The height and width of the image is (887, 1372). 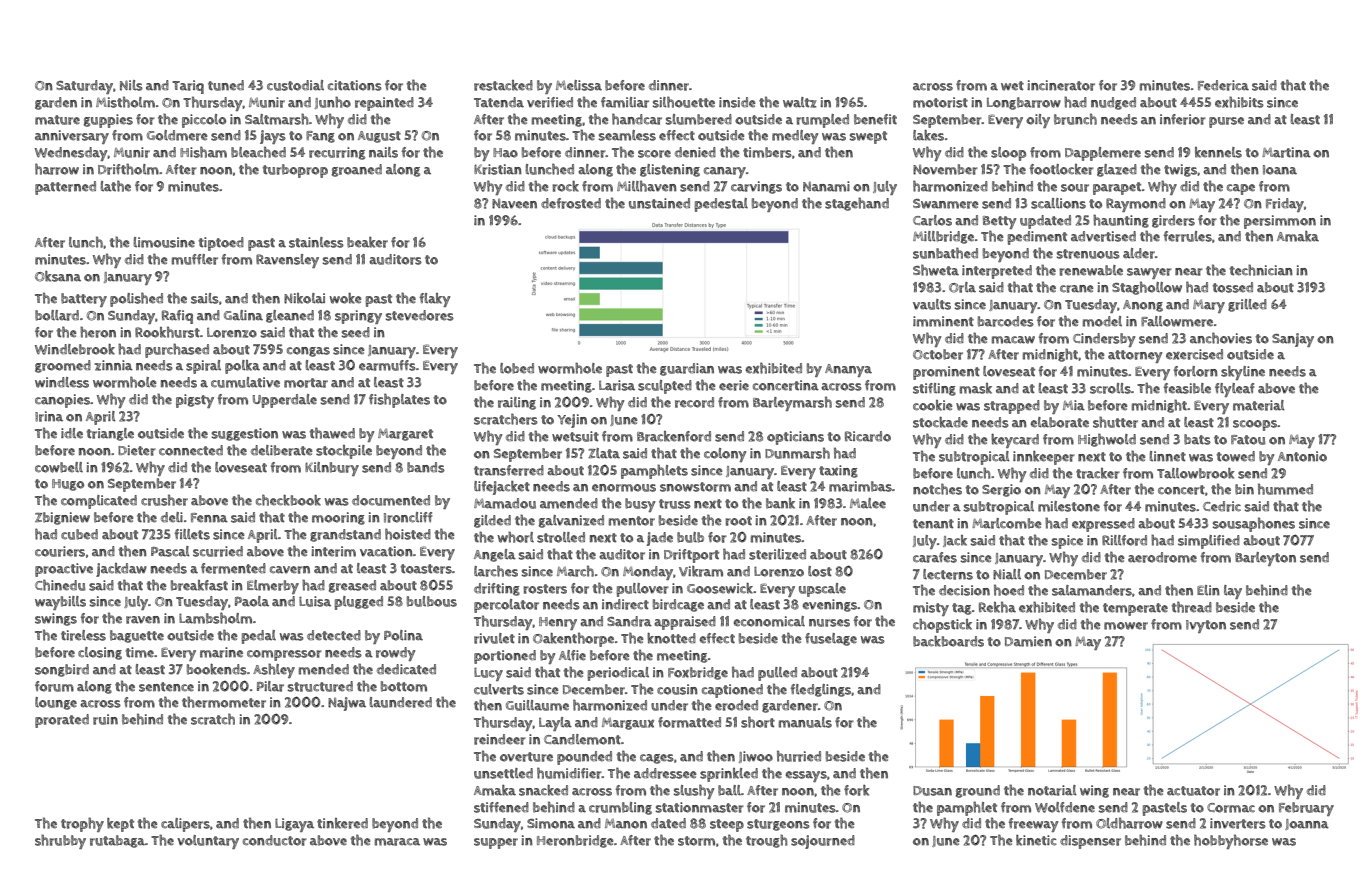 I want to click on ruin, so click(x=105, y=719).
